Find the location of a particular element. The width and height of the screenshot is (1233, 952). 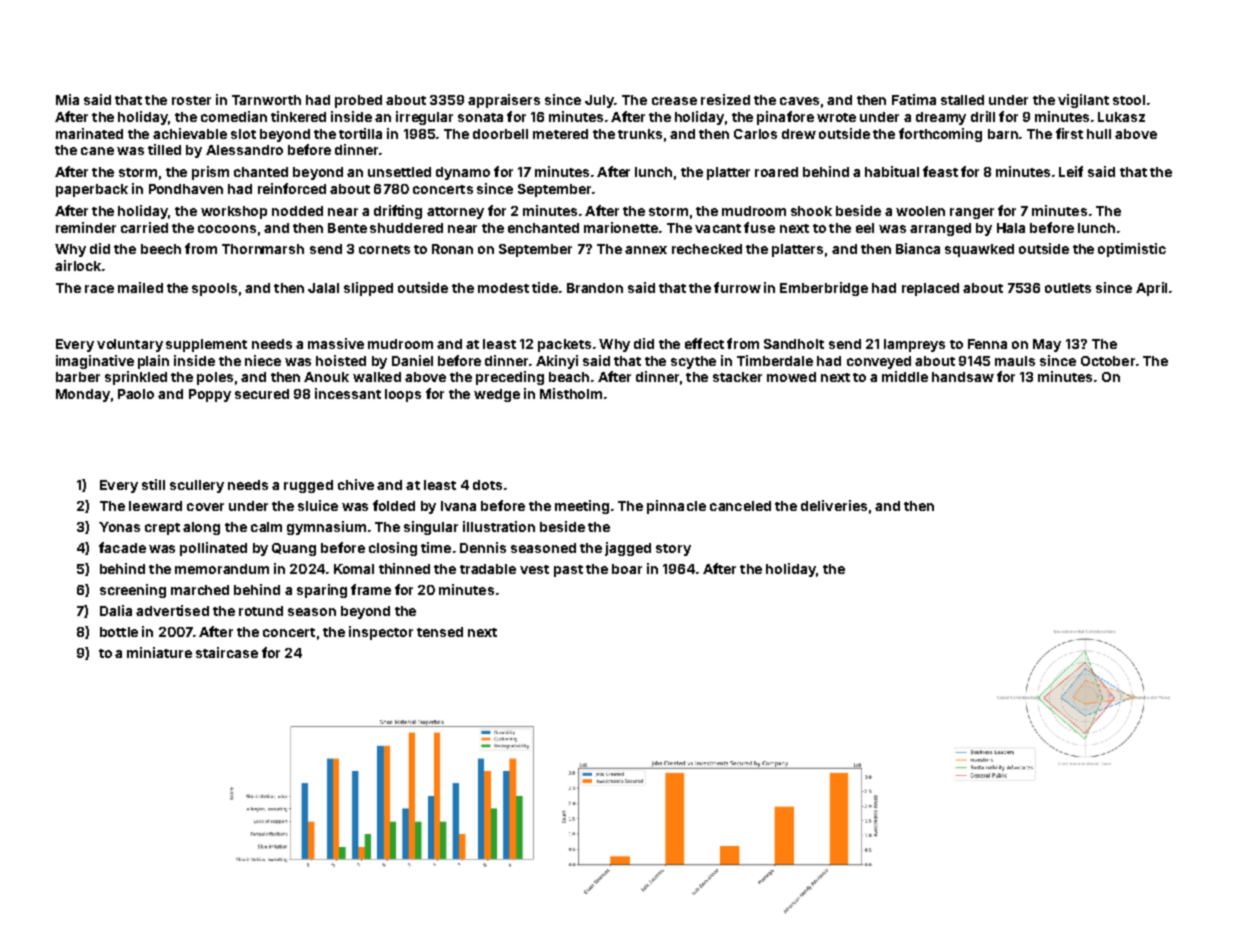

tortilla is located at coordinates (360, 133).
